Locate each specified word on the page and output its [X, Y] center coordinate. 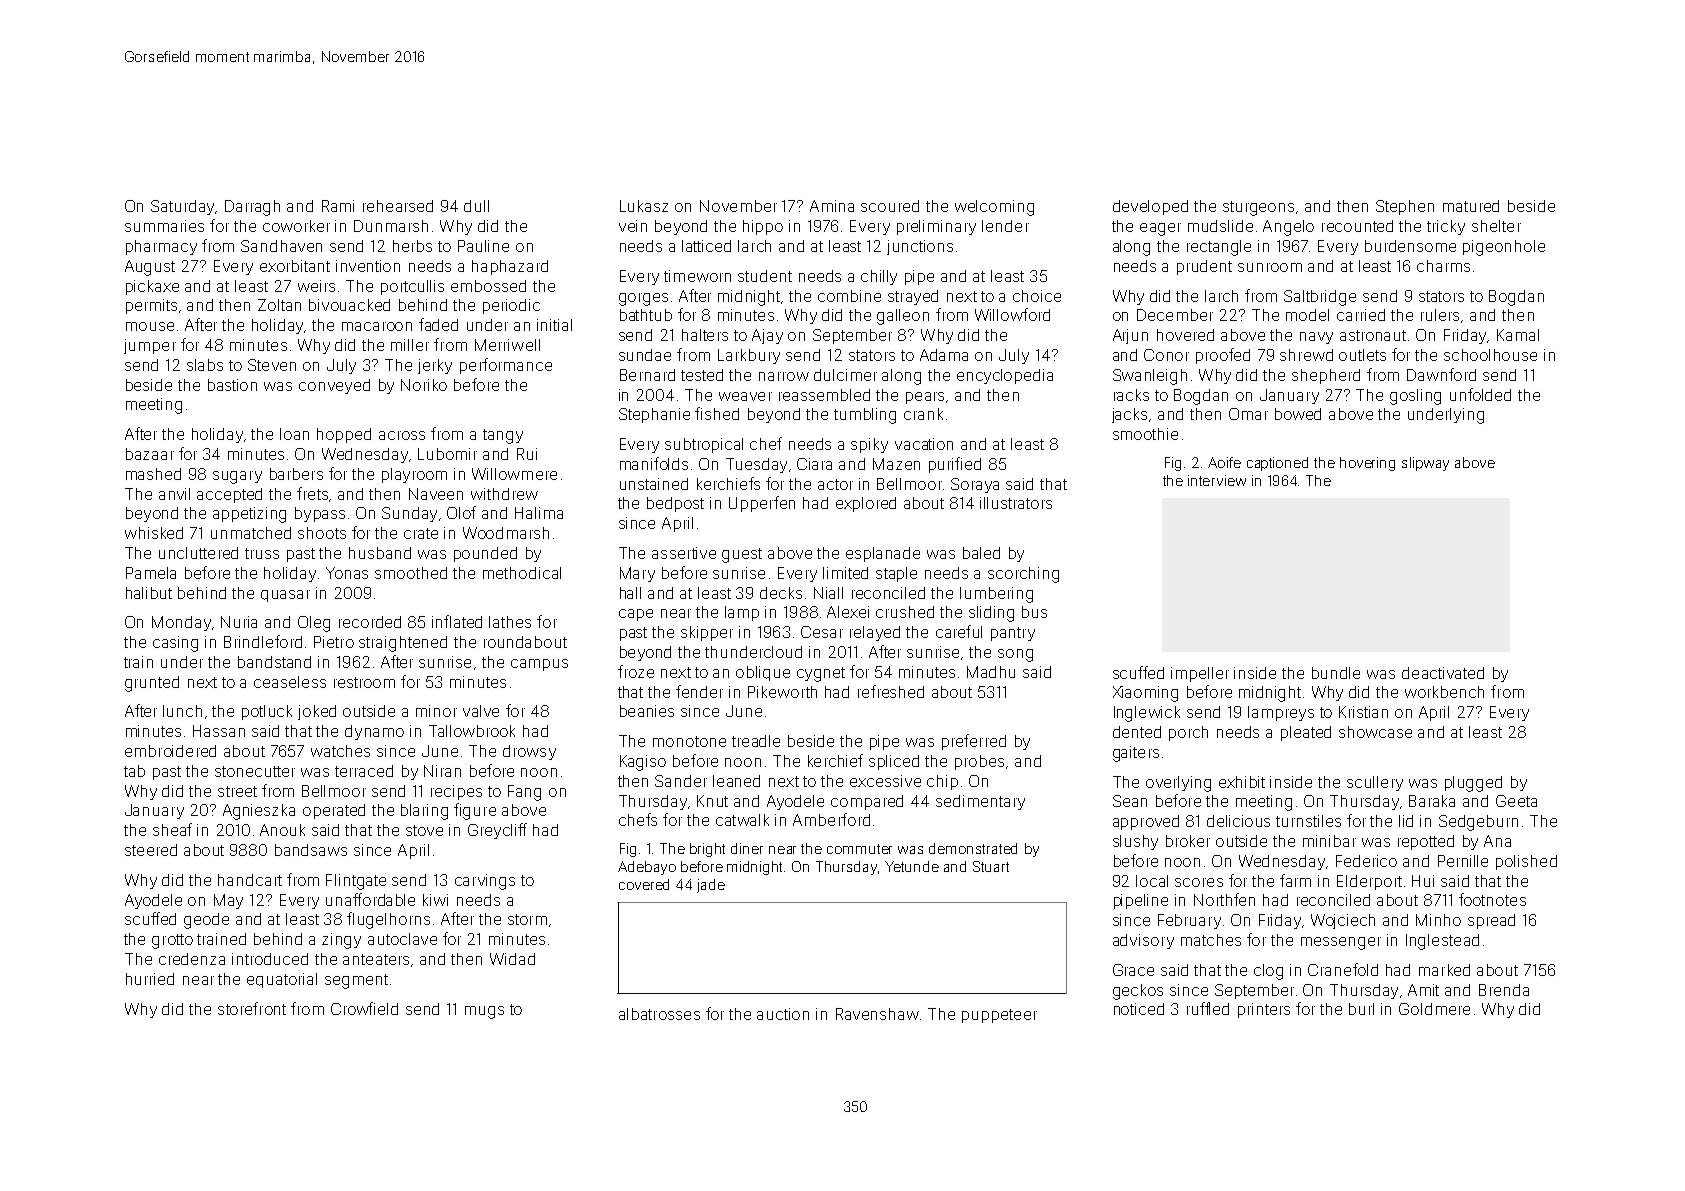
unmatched [251, 533]
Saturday [182, 207]
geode [206, 921]
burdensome [1410, 246]
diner [747, 848]
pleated [1306, 733]
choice [1037, 296]
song [1015, 655]
